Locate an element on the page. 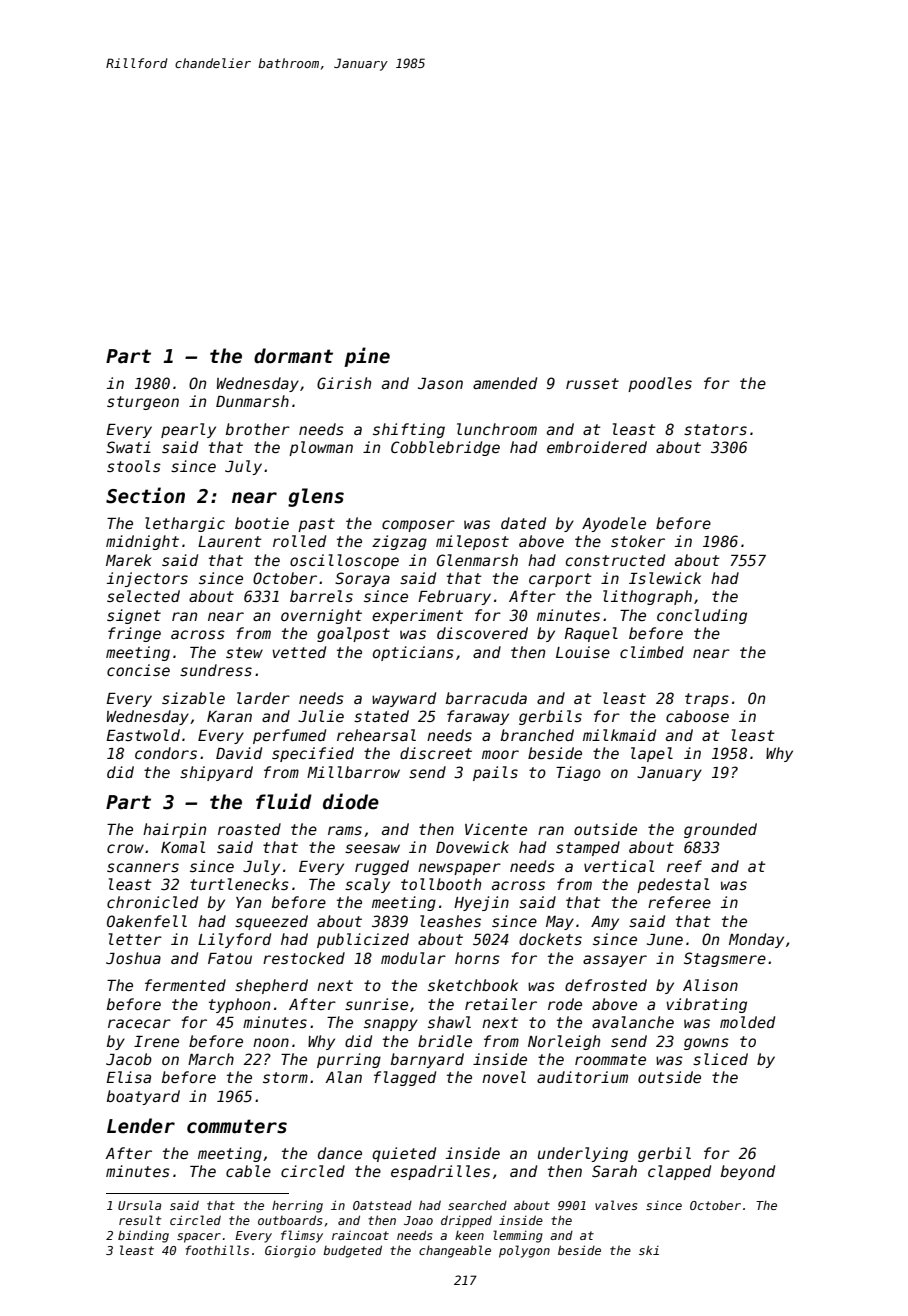  seesaw is located at coordinates (372, 848).
